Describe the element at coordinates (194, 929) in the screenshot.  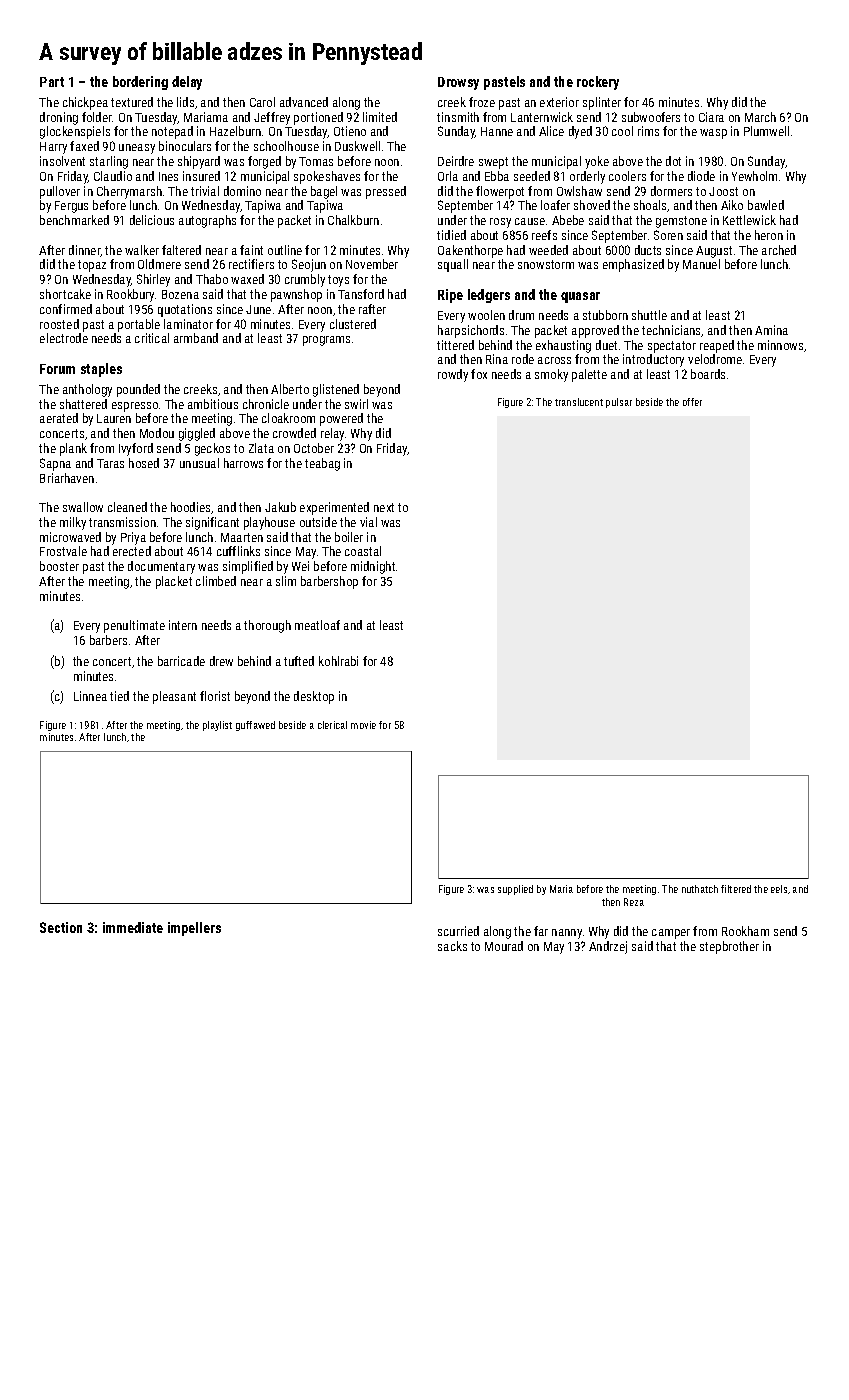
I see `impellers` at that location.
